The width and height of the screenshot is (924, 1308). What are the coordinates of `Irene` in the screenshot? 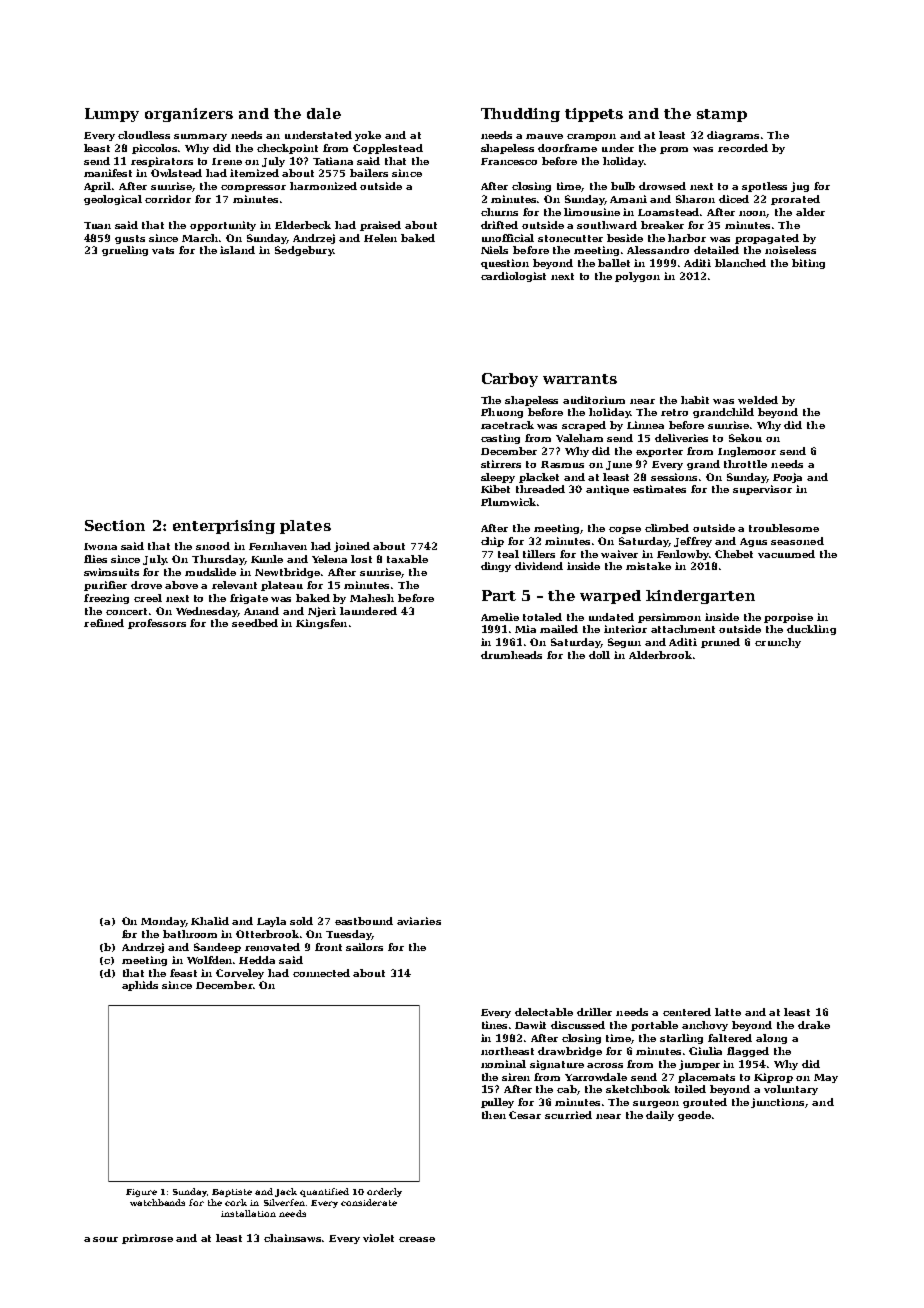 It's located at (227, 161).
